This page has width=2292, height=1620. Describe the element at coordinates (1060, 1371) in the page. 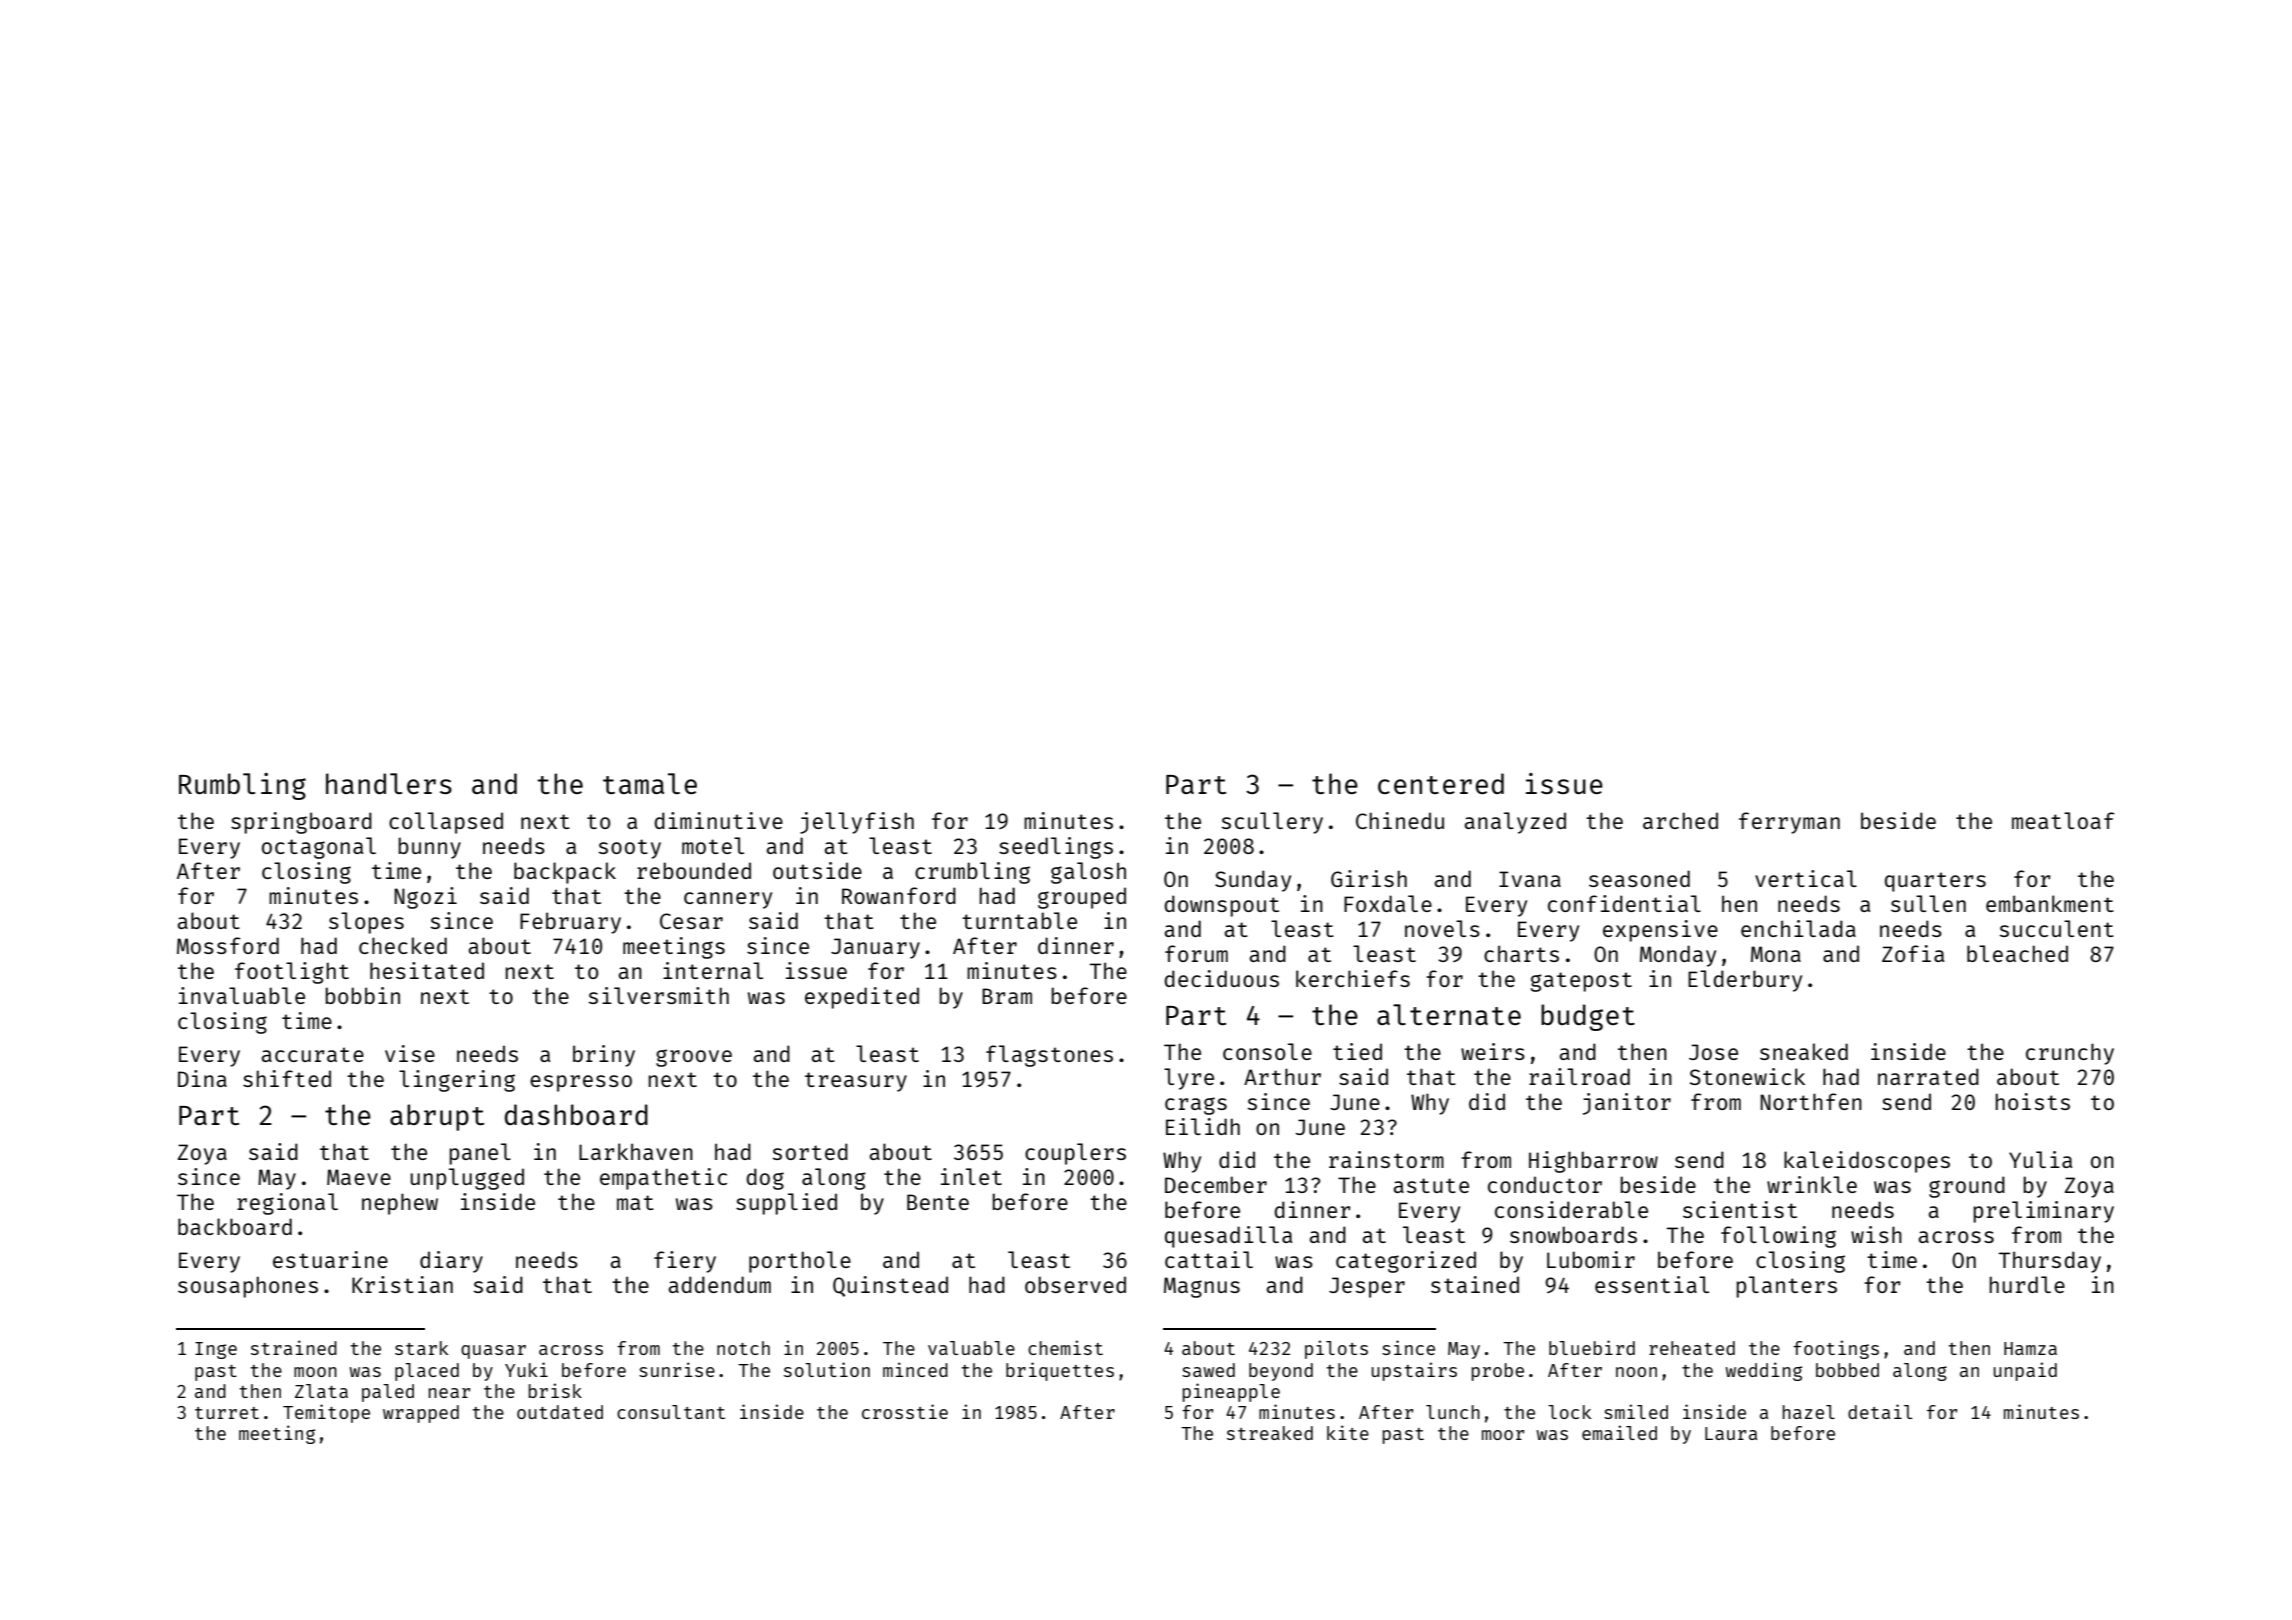

I see `briquettes` at that location.
